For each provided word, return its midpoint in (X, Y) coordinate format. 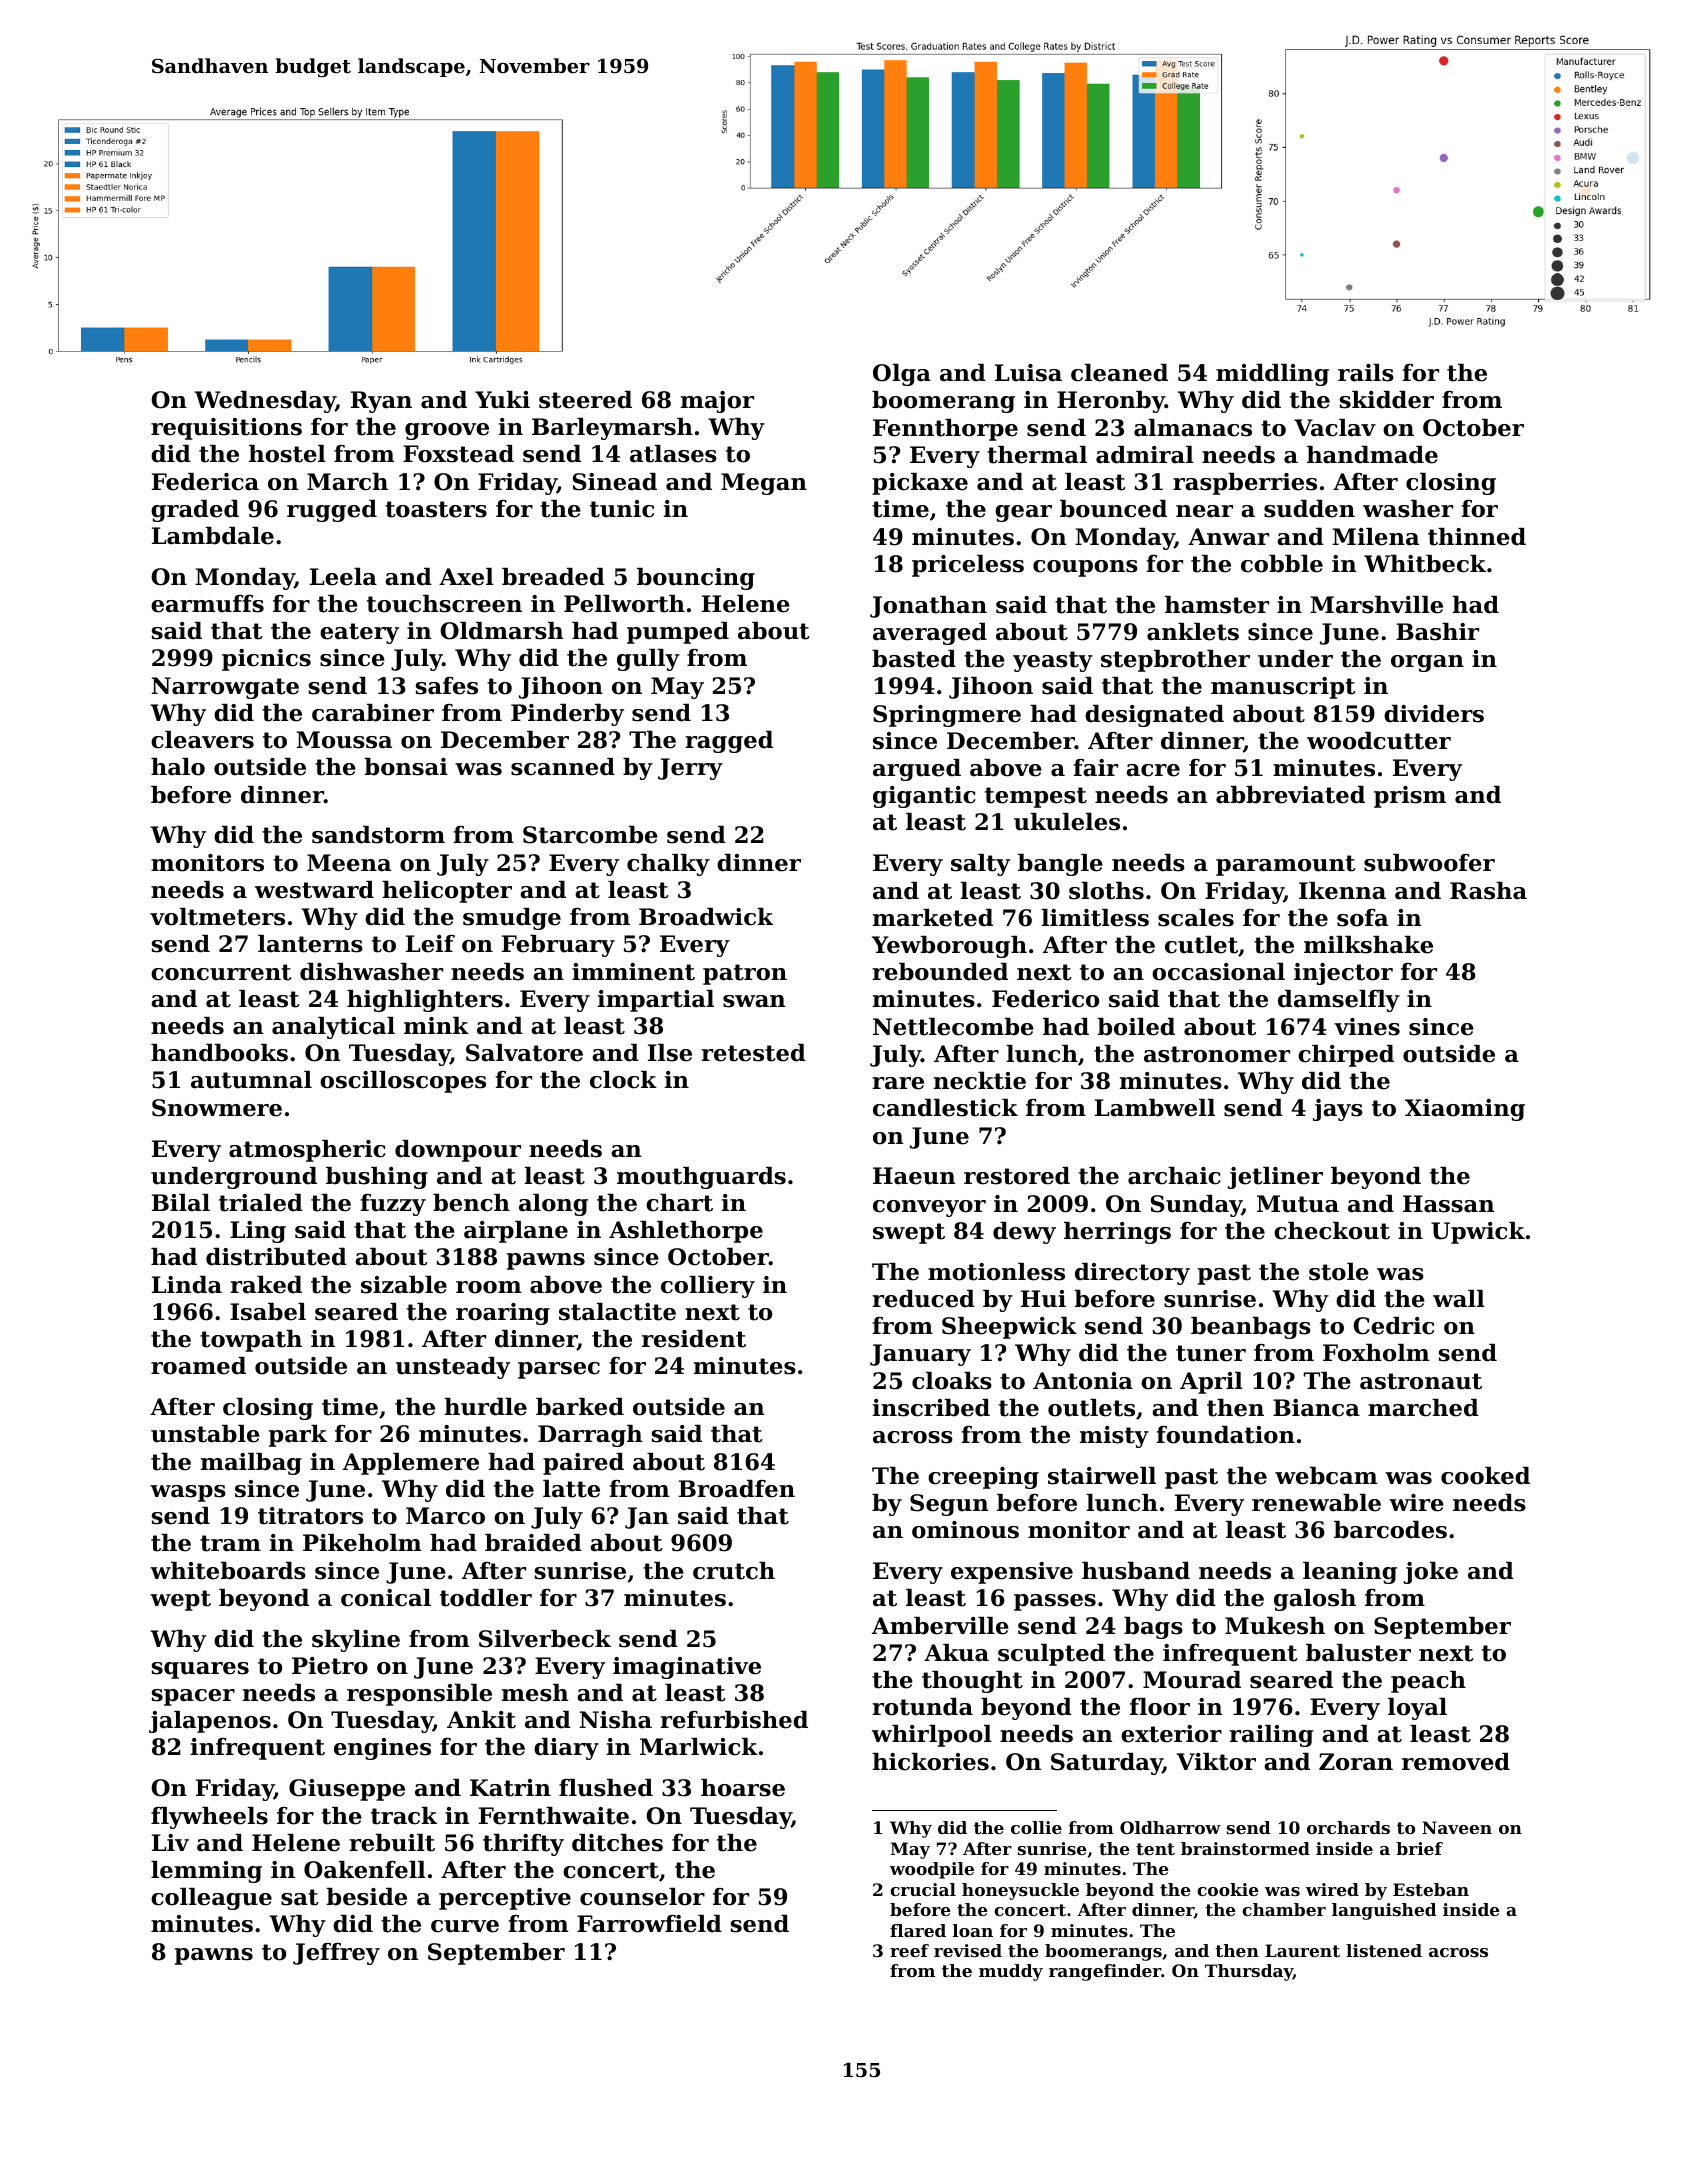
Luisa (1028, 373)
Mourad (1192, 1680)
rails (1366, 373)
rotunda (922, 1707)
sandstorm (378, 835)
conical (386, 1598)
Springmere (947, 716)
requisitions (226, 429)
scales (1196, 918)
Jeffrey (336, 1954)
